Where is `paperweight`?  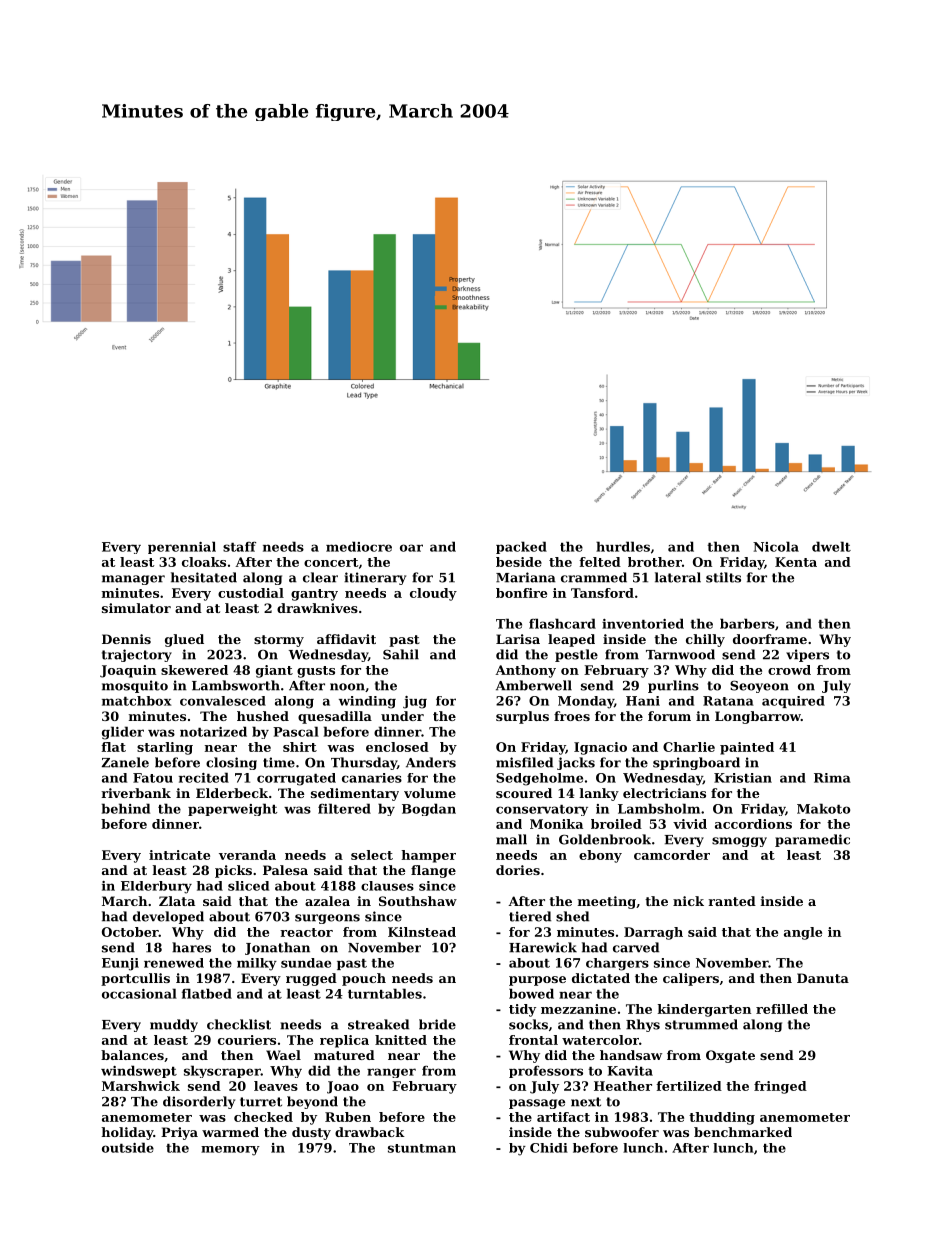
paperweight is located at coordinates (232, 809).
